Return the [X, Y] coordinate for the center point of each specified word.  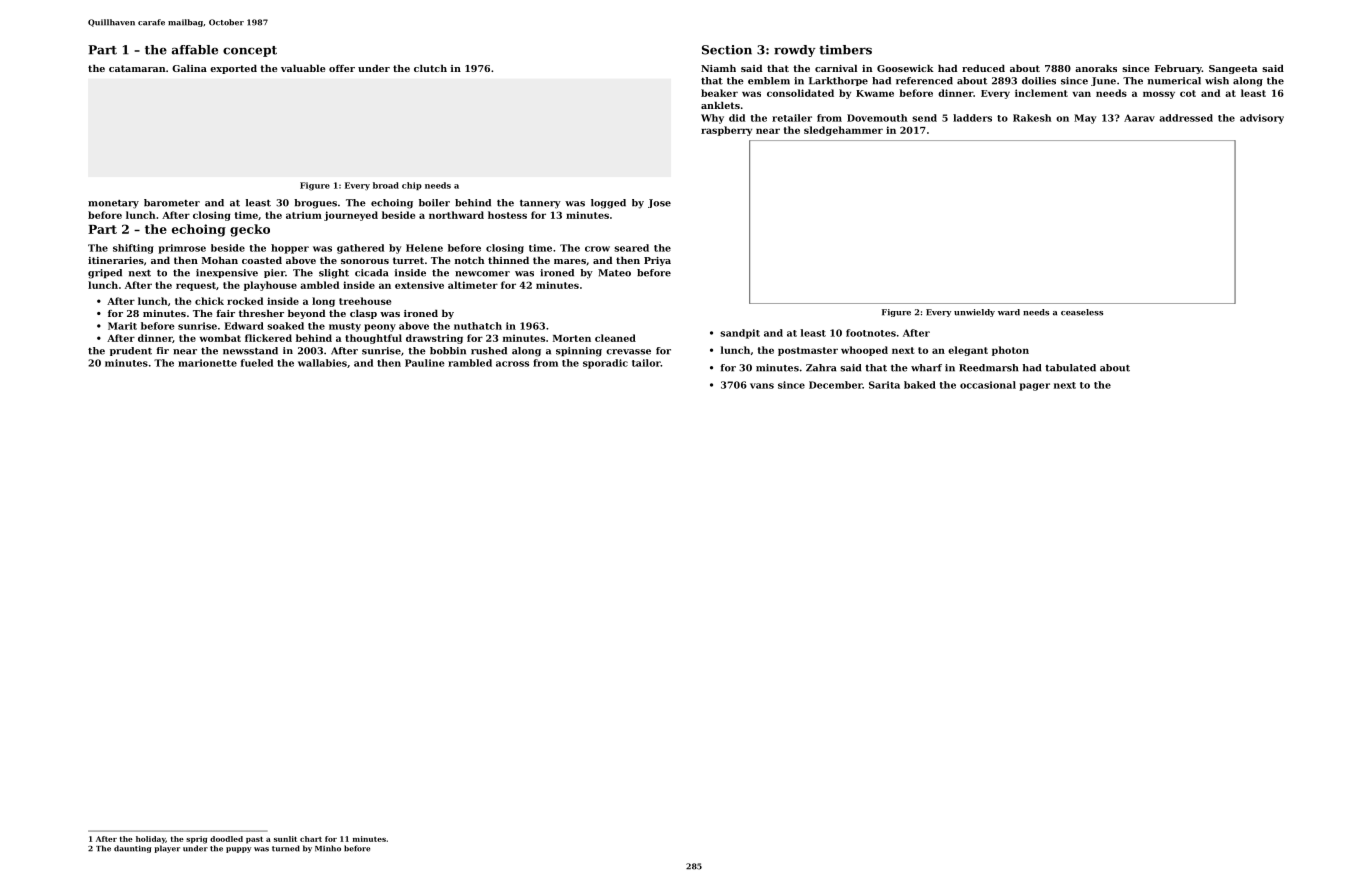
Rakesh [1032, 118]
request [196, 286]
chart [311, 839]
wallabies [322, 363]
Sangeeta [1233, 69]
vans [762, 386]
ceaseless [1082, 312]
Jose [659, 203]
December [835, 385]
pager [1034, 387]
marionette [207, 363]
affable [195, 50]
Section [727, 50]
